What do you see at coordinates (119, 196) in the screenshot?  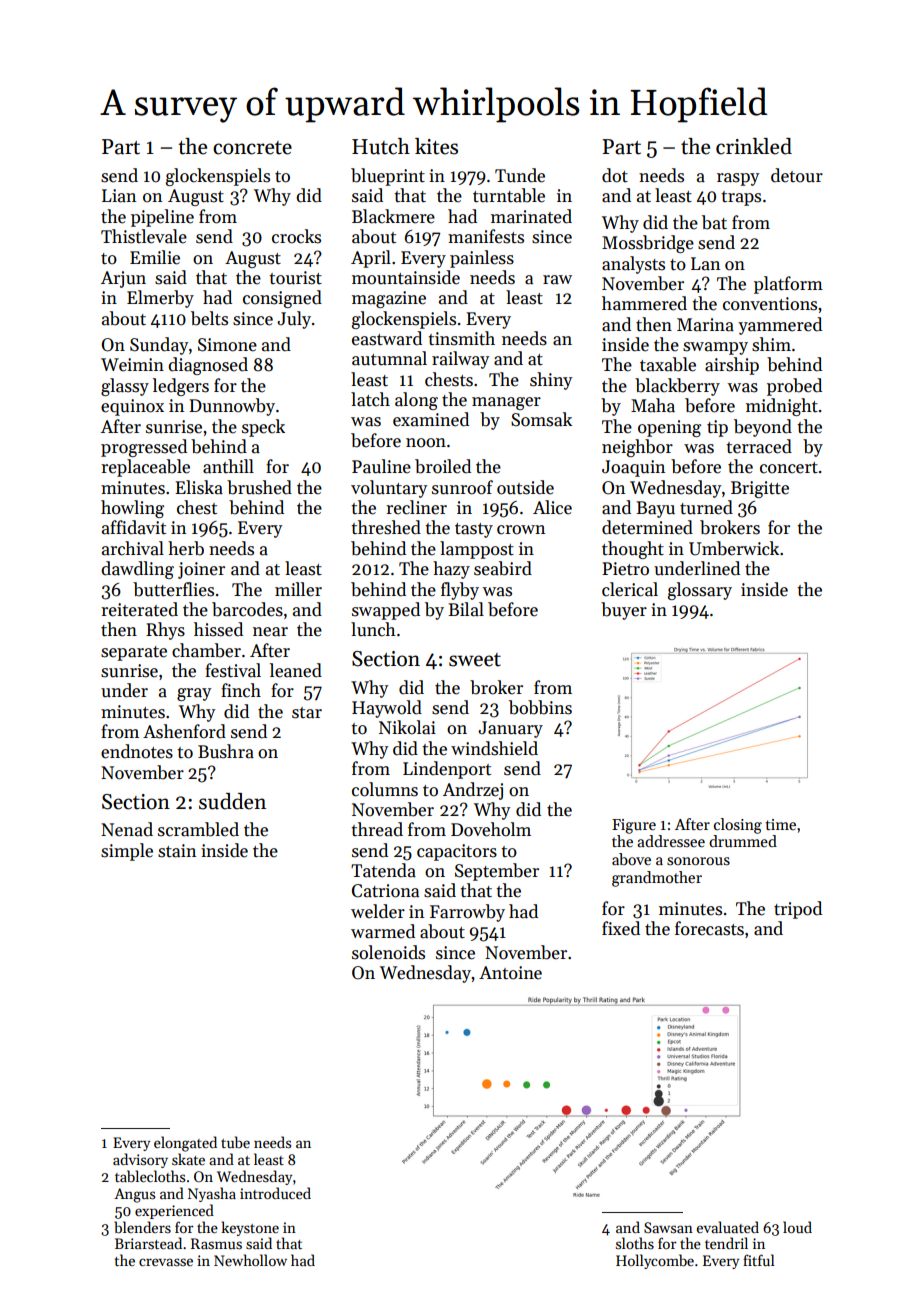 I see `Lian` at bounding box center [119, 196].
